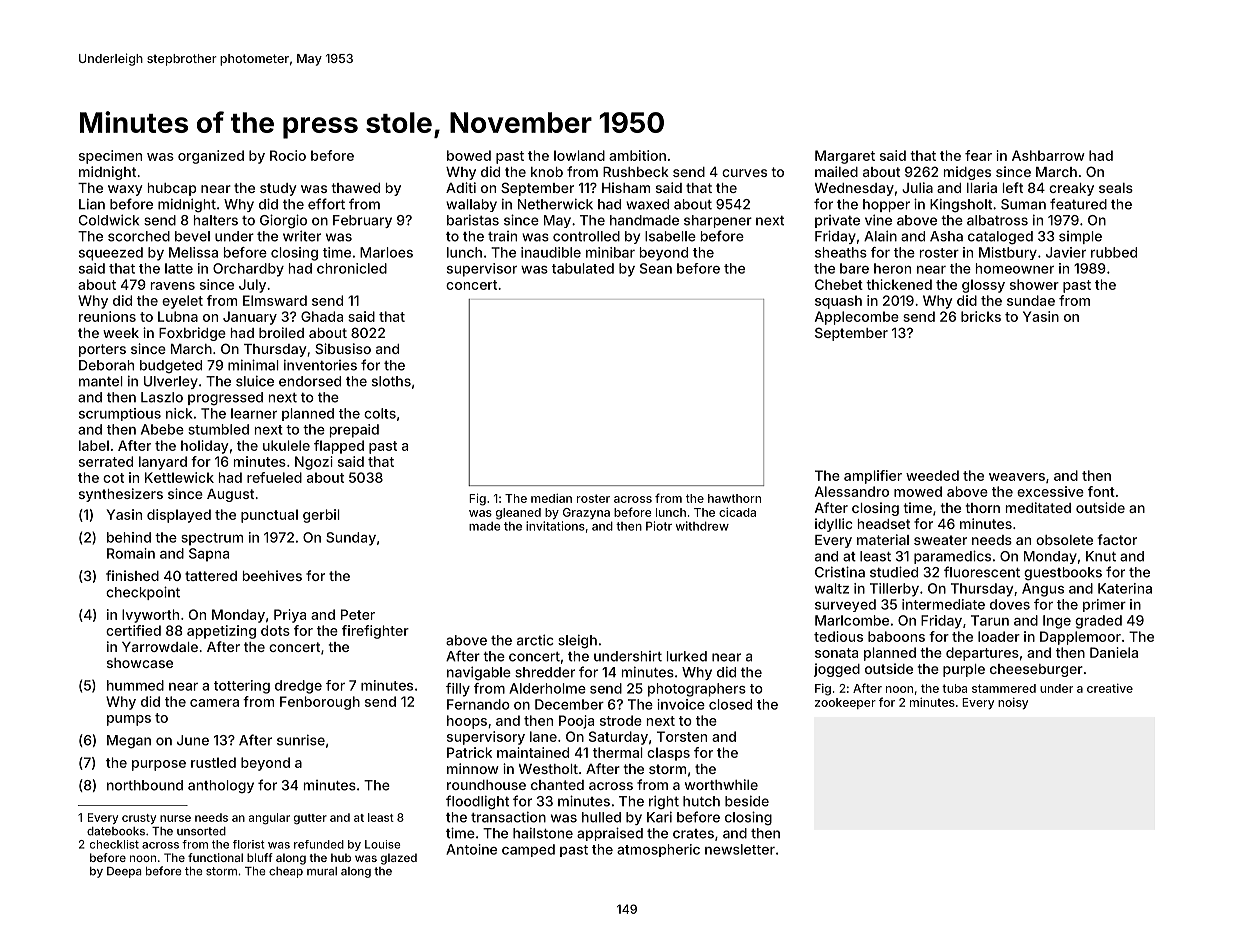 This image has height=952, width=1233. What do you see at coordinates (1048, 155) in the image?
I see `Ashbarrow` at bounding box center [1048, 155].
